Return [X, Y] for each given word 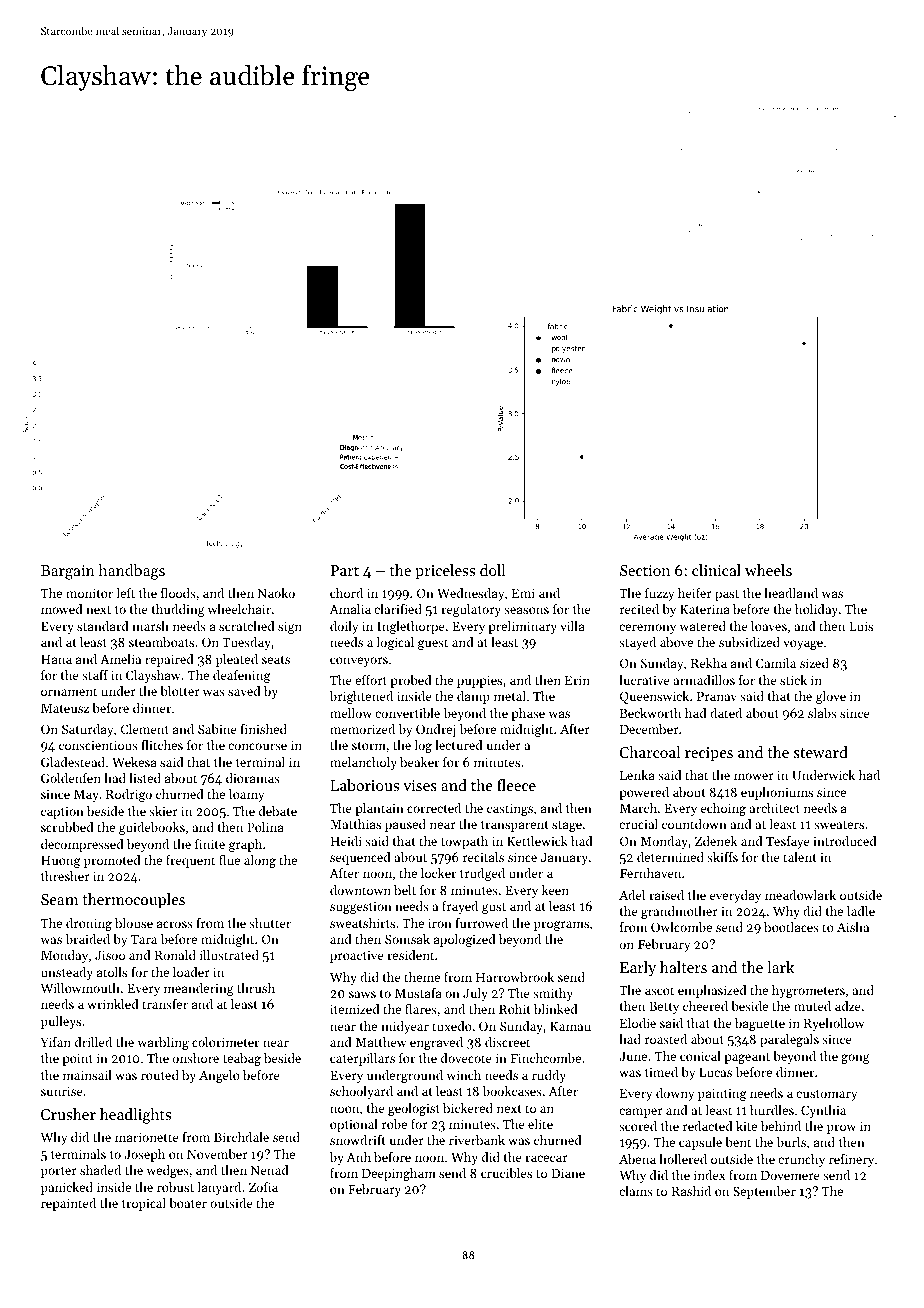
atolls [112, 972]
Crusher [68, 1114]
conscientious [98, 745]
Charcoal [650, 752]
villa [572, 626]
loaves [769, 626]
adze [848, 1006]
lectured [459, 745]
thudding [178, 610]
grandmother [679, 912]
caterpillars [362, 1059]
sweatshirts [362, 923]
